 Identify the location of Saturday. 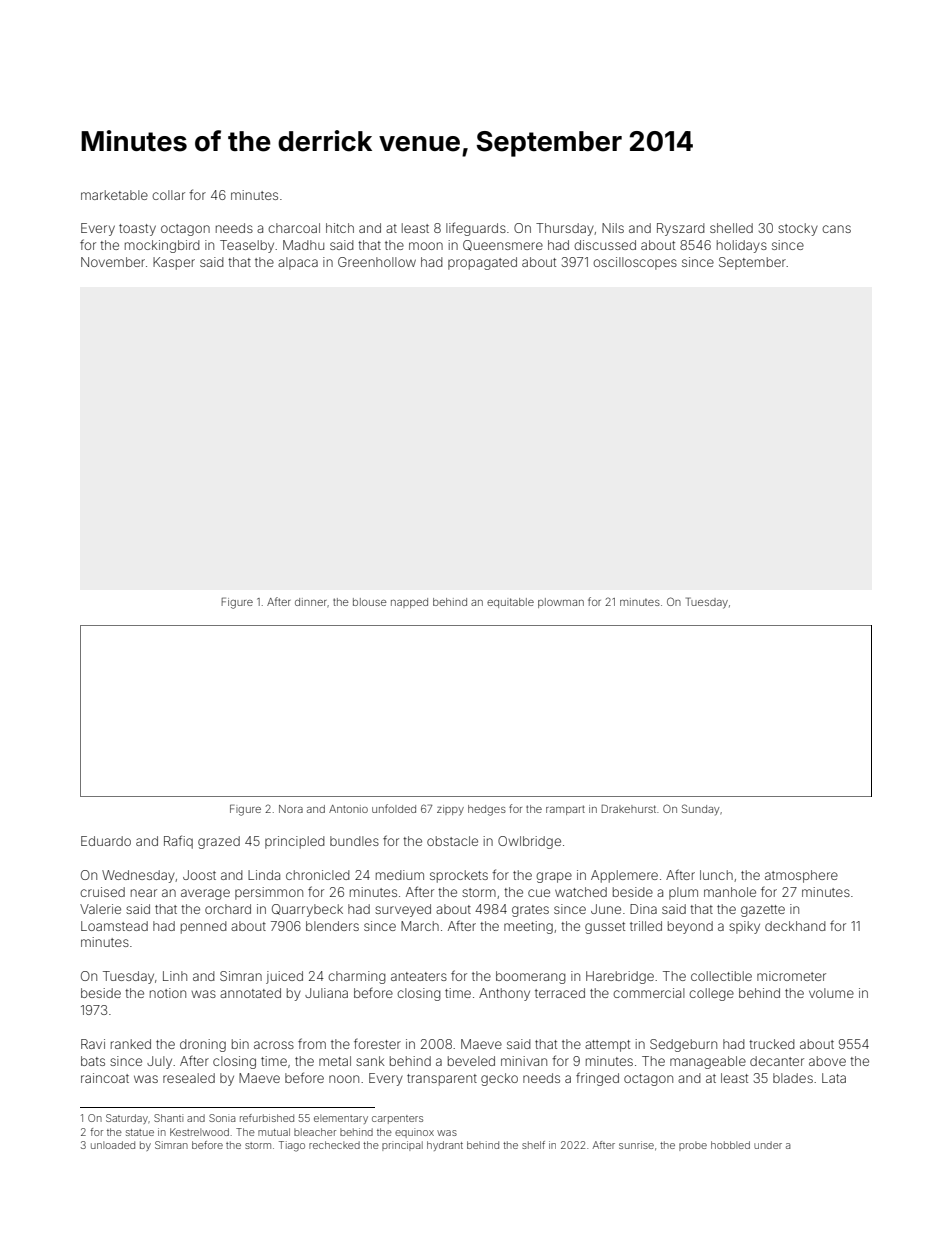
(127, 1119).
